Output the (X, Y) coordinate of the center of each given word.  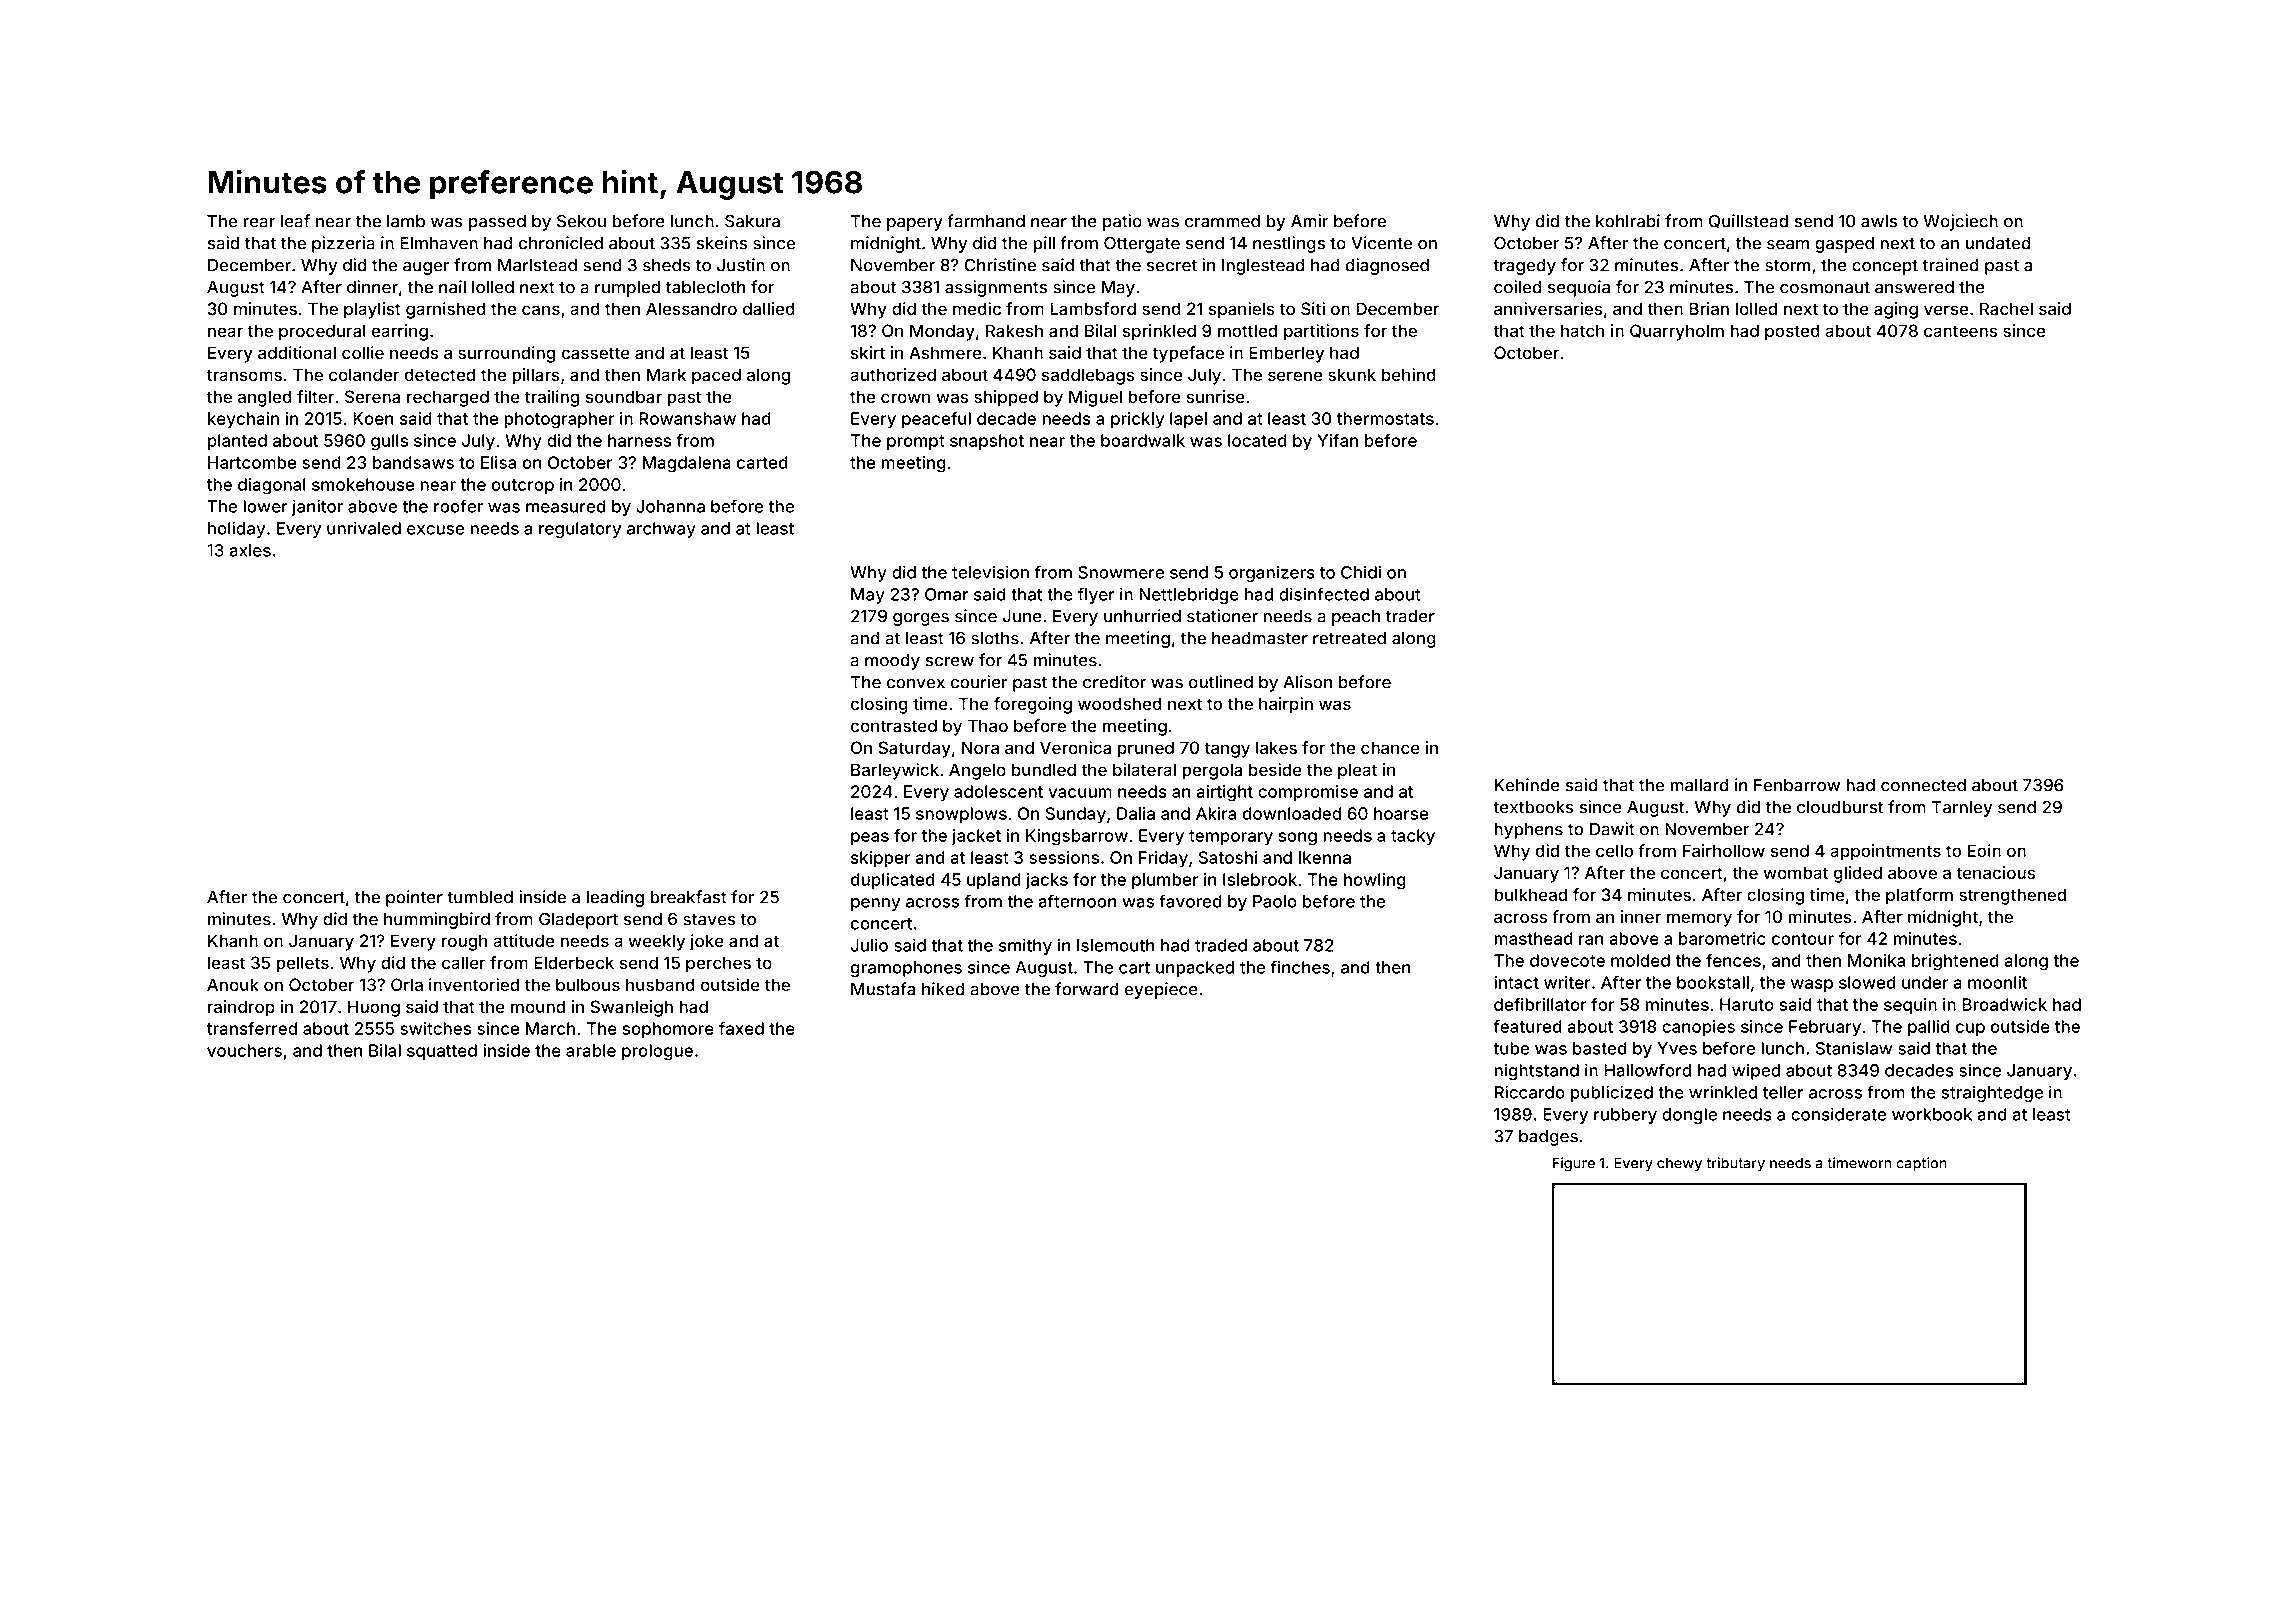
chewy (1679, 1165)
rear (259, 223)
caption (1921, 1164)
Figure (1574, 1164)
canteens (1960, 331)
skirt (868, 352)
